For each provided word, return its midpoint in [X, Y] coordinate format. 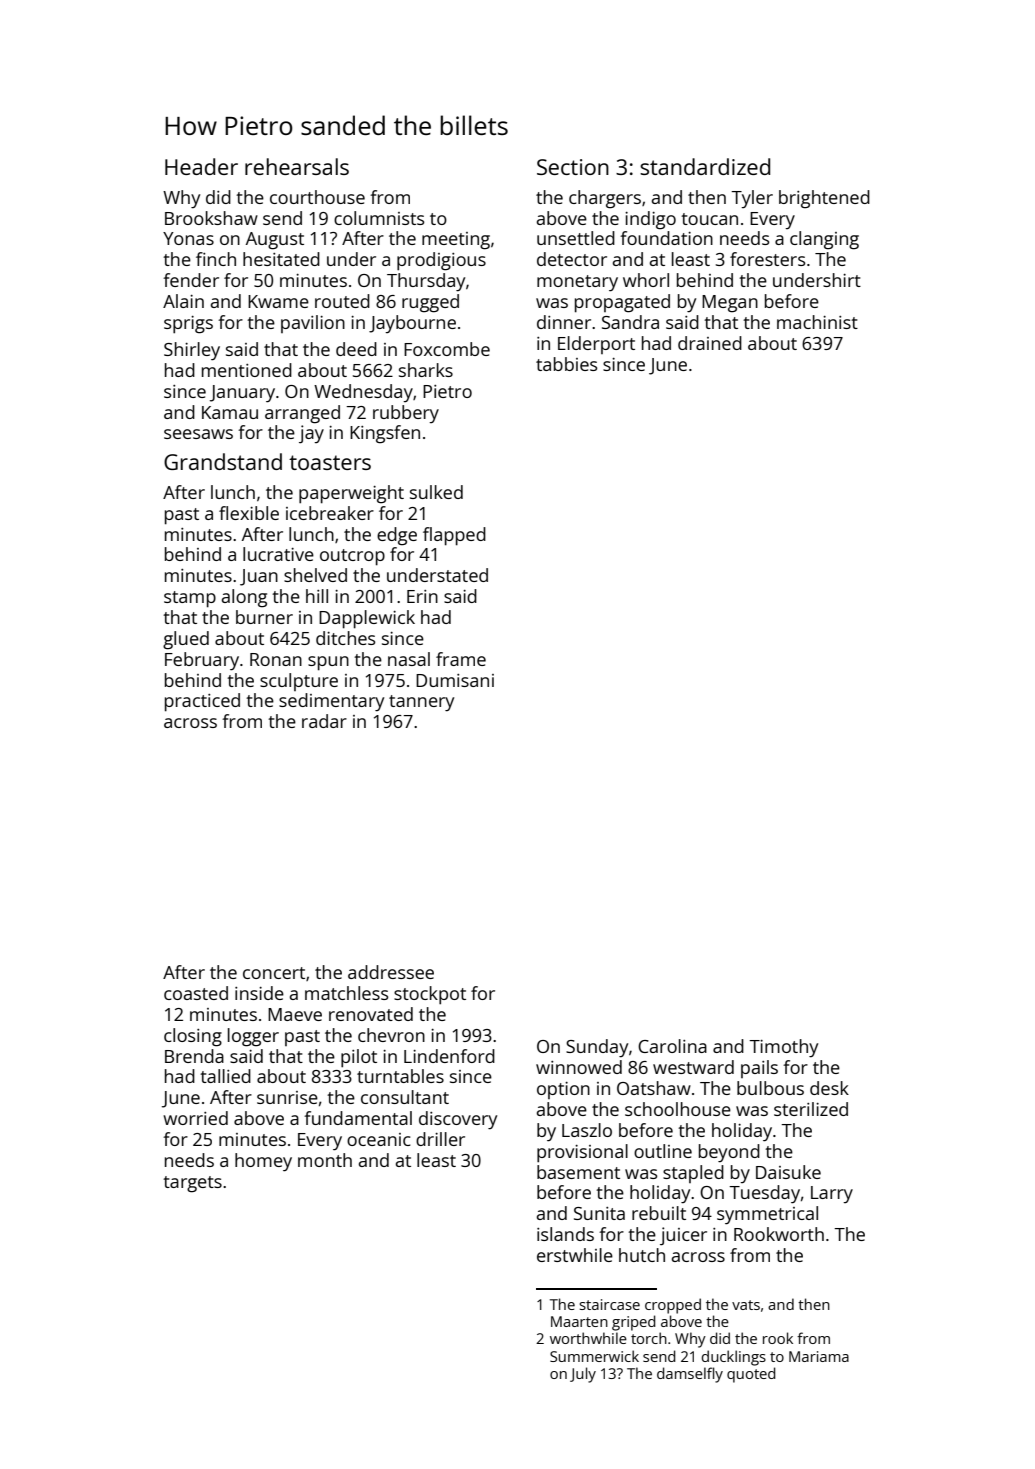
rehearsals [297, 166]
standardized [705, 166]
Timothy [783, 1048]
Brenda [194, 1056]
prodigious [441, 261]
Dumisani [455, 680]
